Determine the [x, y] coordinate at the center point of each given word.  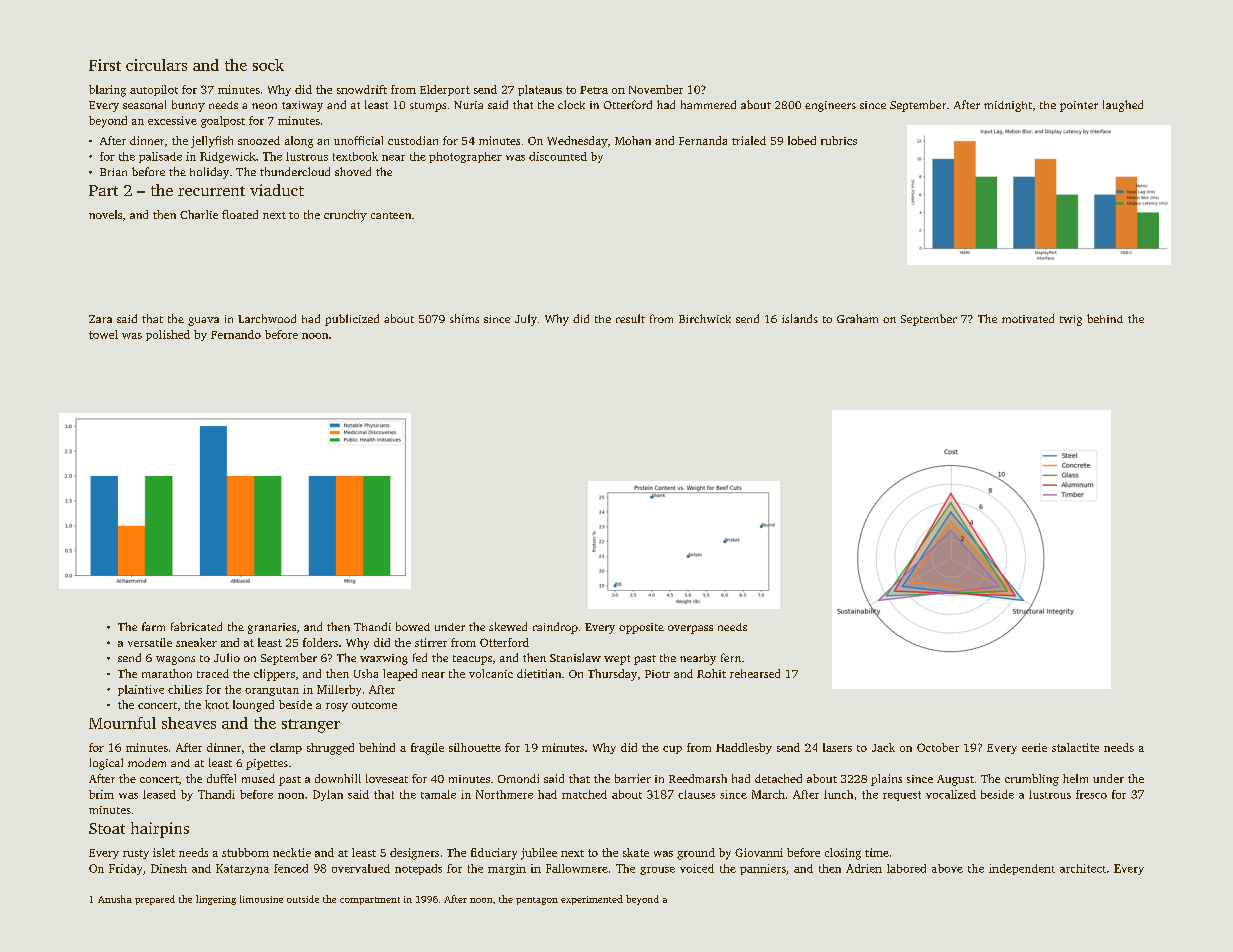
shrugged [330, 749]
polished [168, 335]
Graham [857, 318]
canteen [391, 215]
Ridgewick [228, 157]
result [630, 318]
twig [1071, 320]
